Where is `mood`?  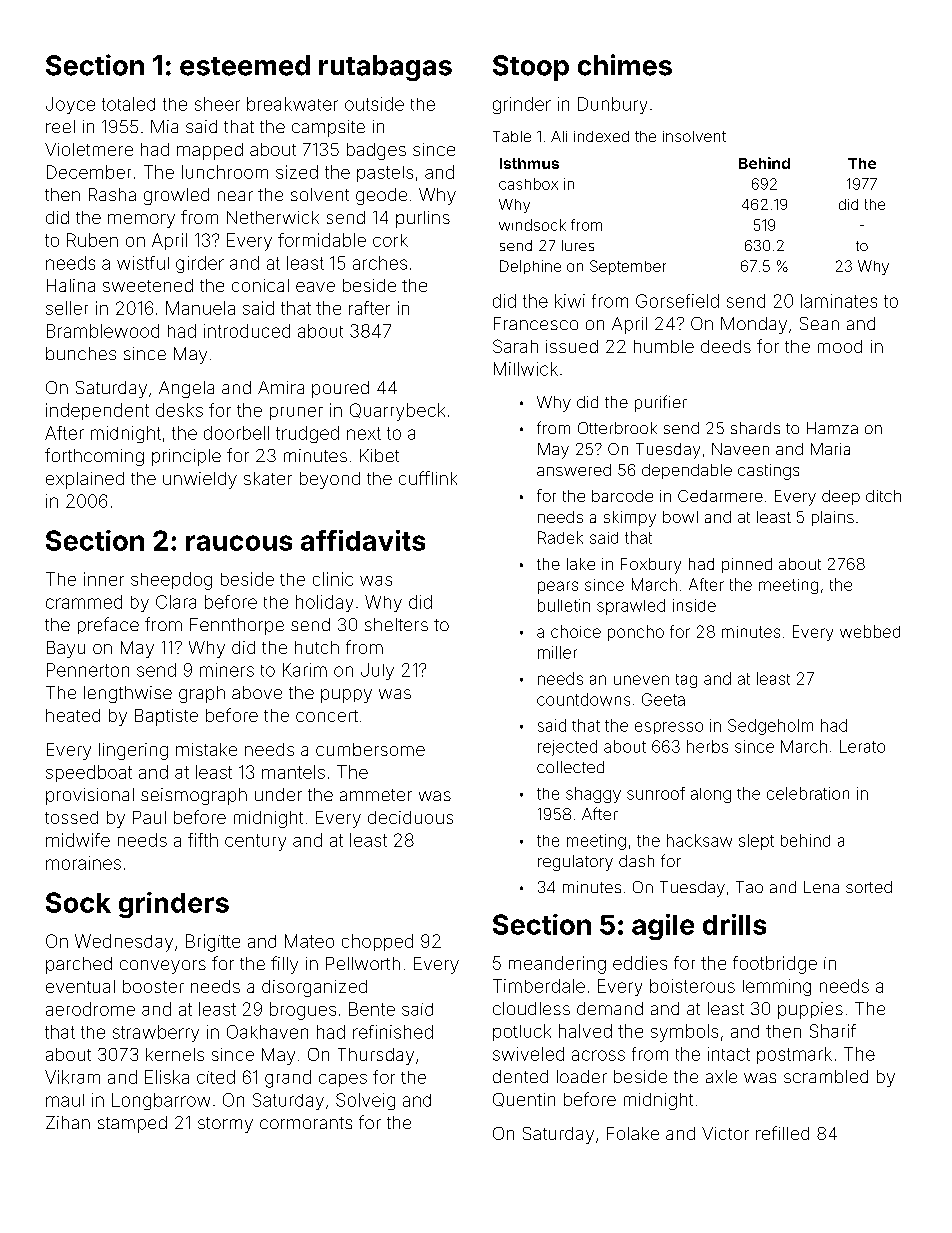 mood is located at coordinates (840, 346).
